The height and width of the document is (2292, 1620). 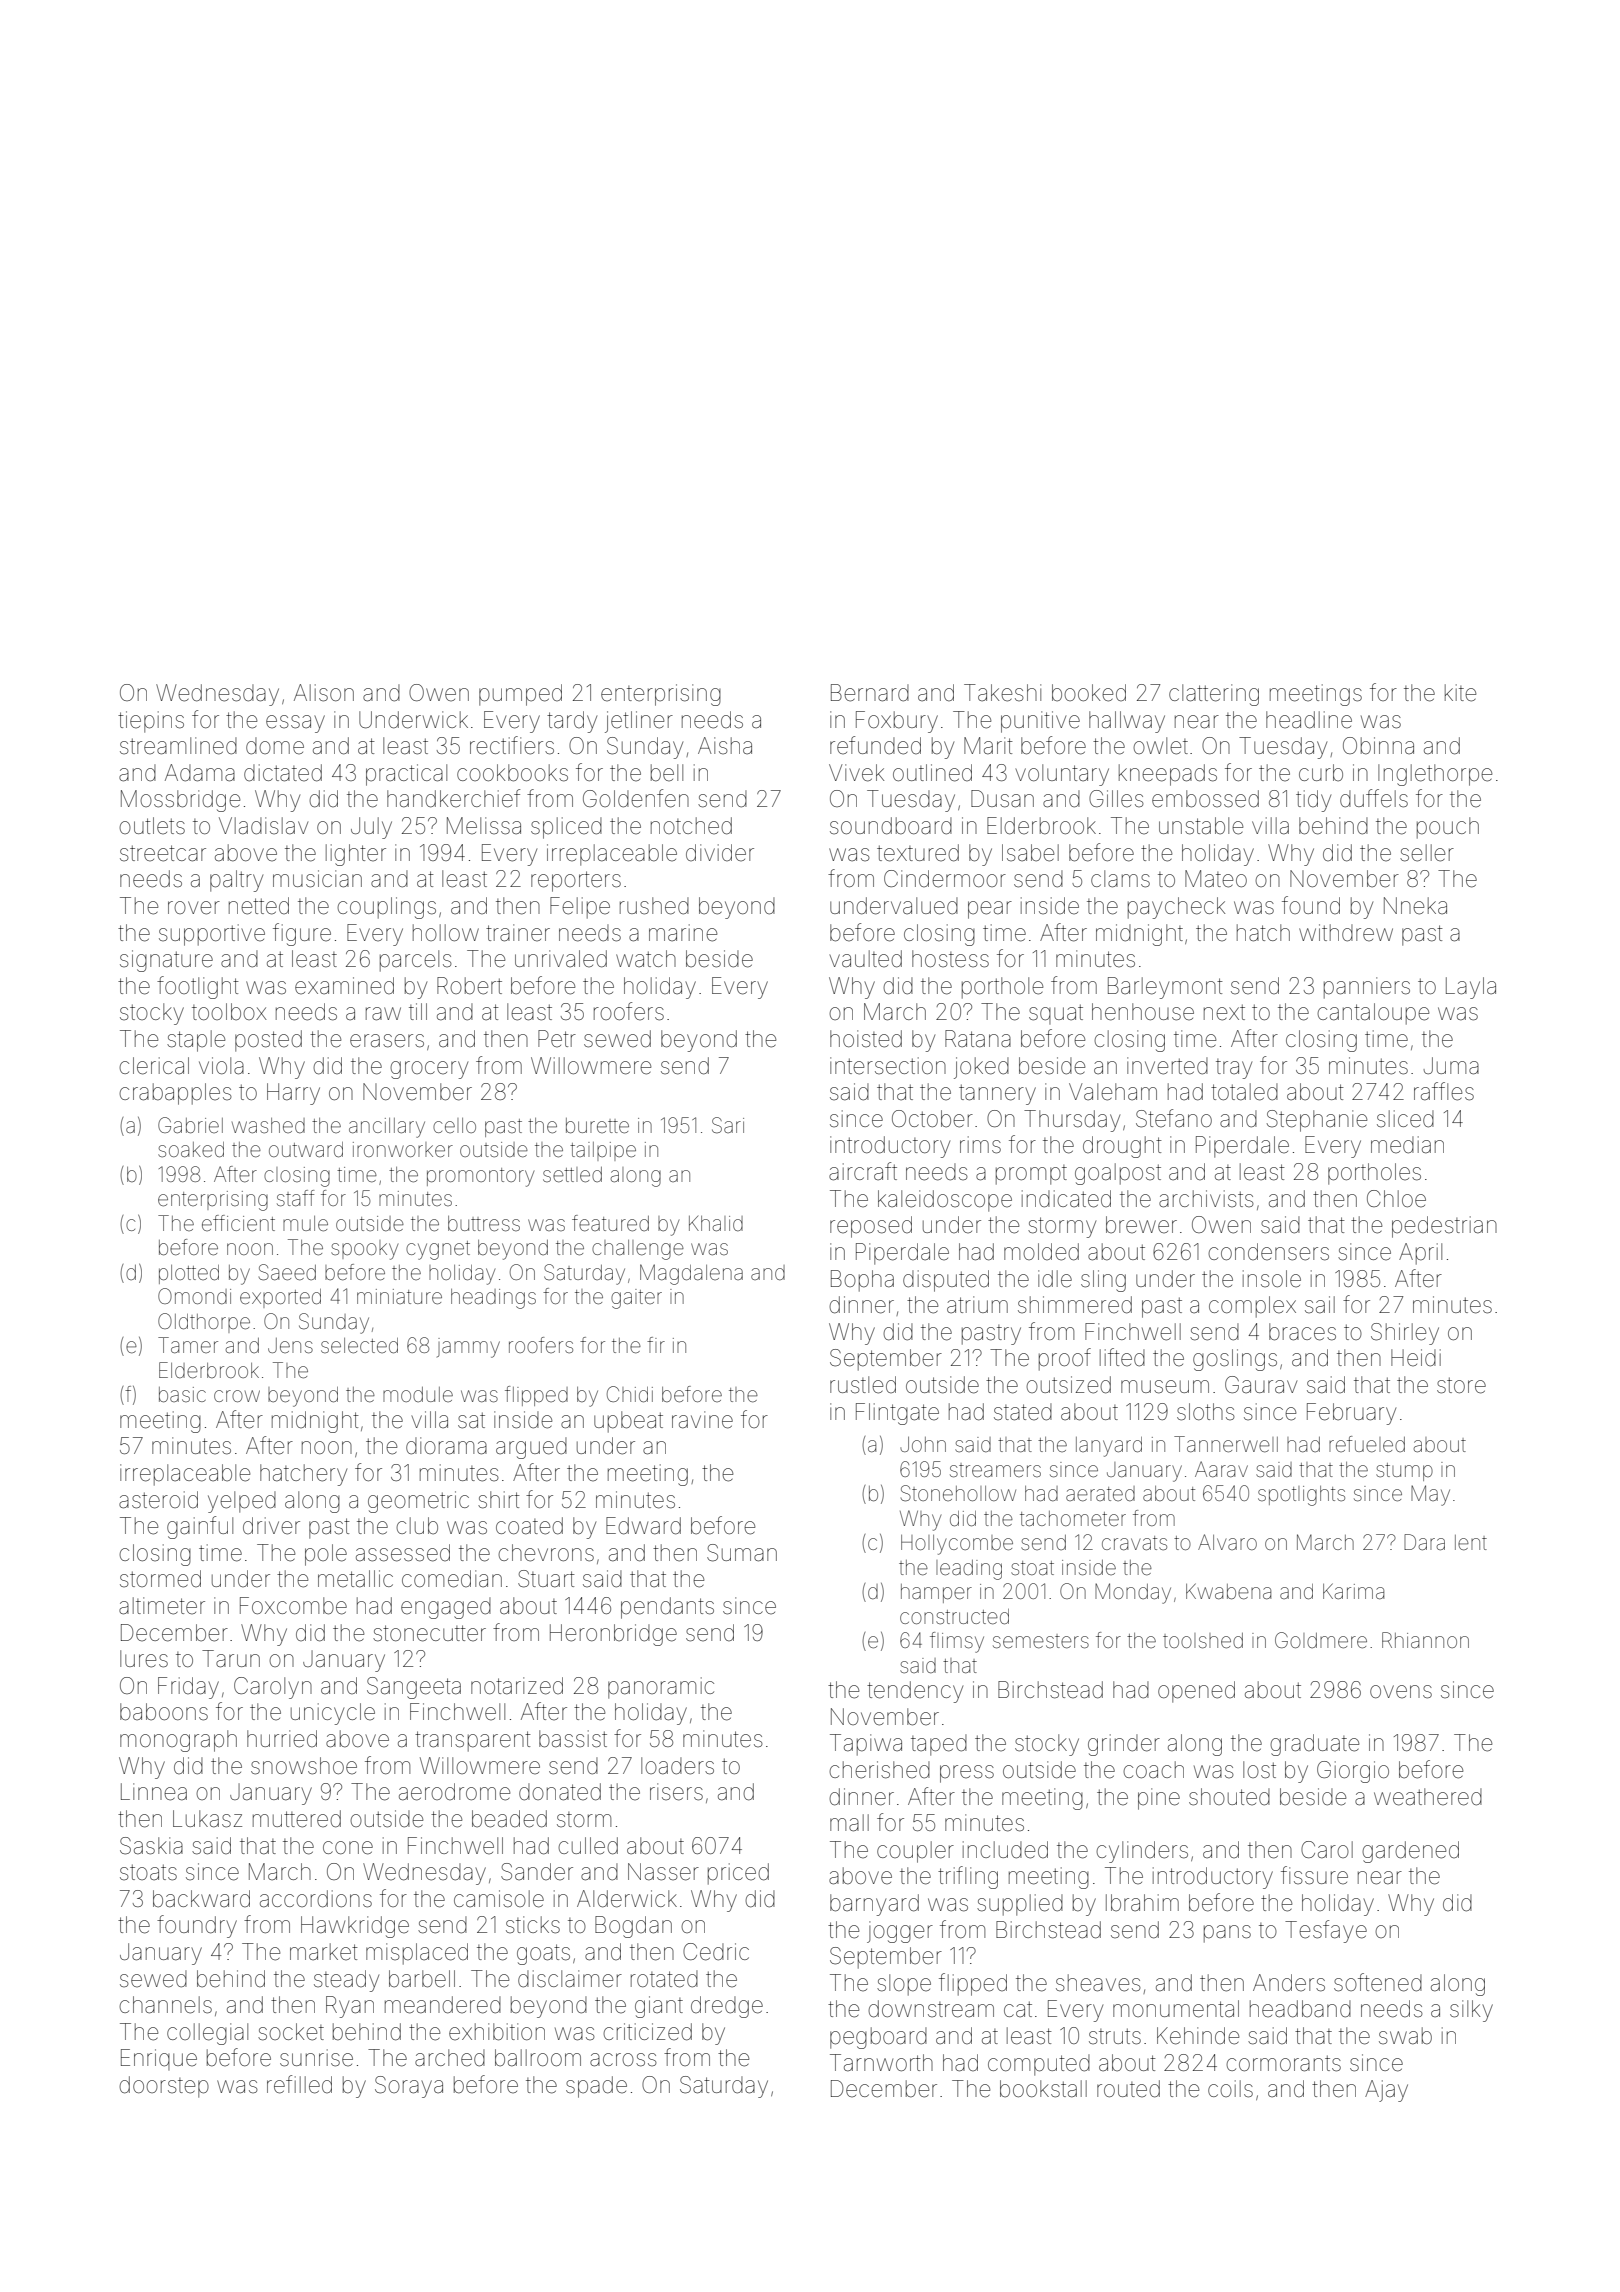 What do you see at coordinates (406, 775) in the document?
I see `practical` at bounding box center [406, 775].
